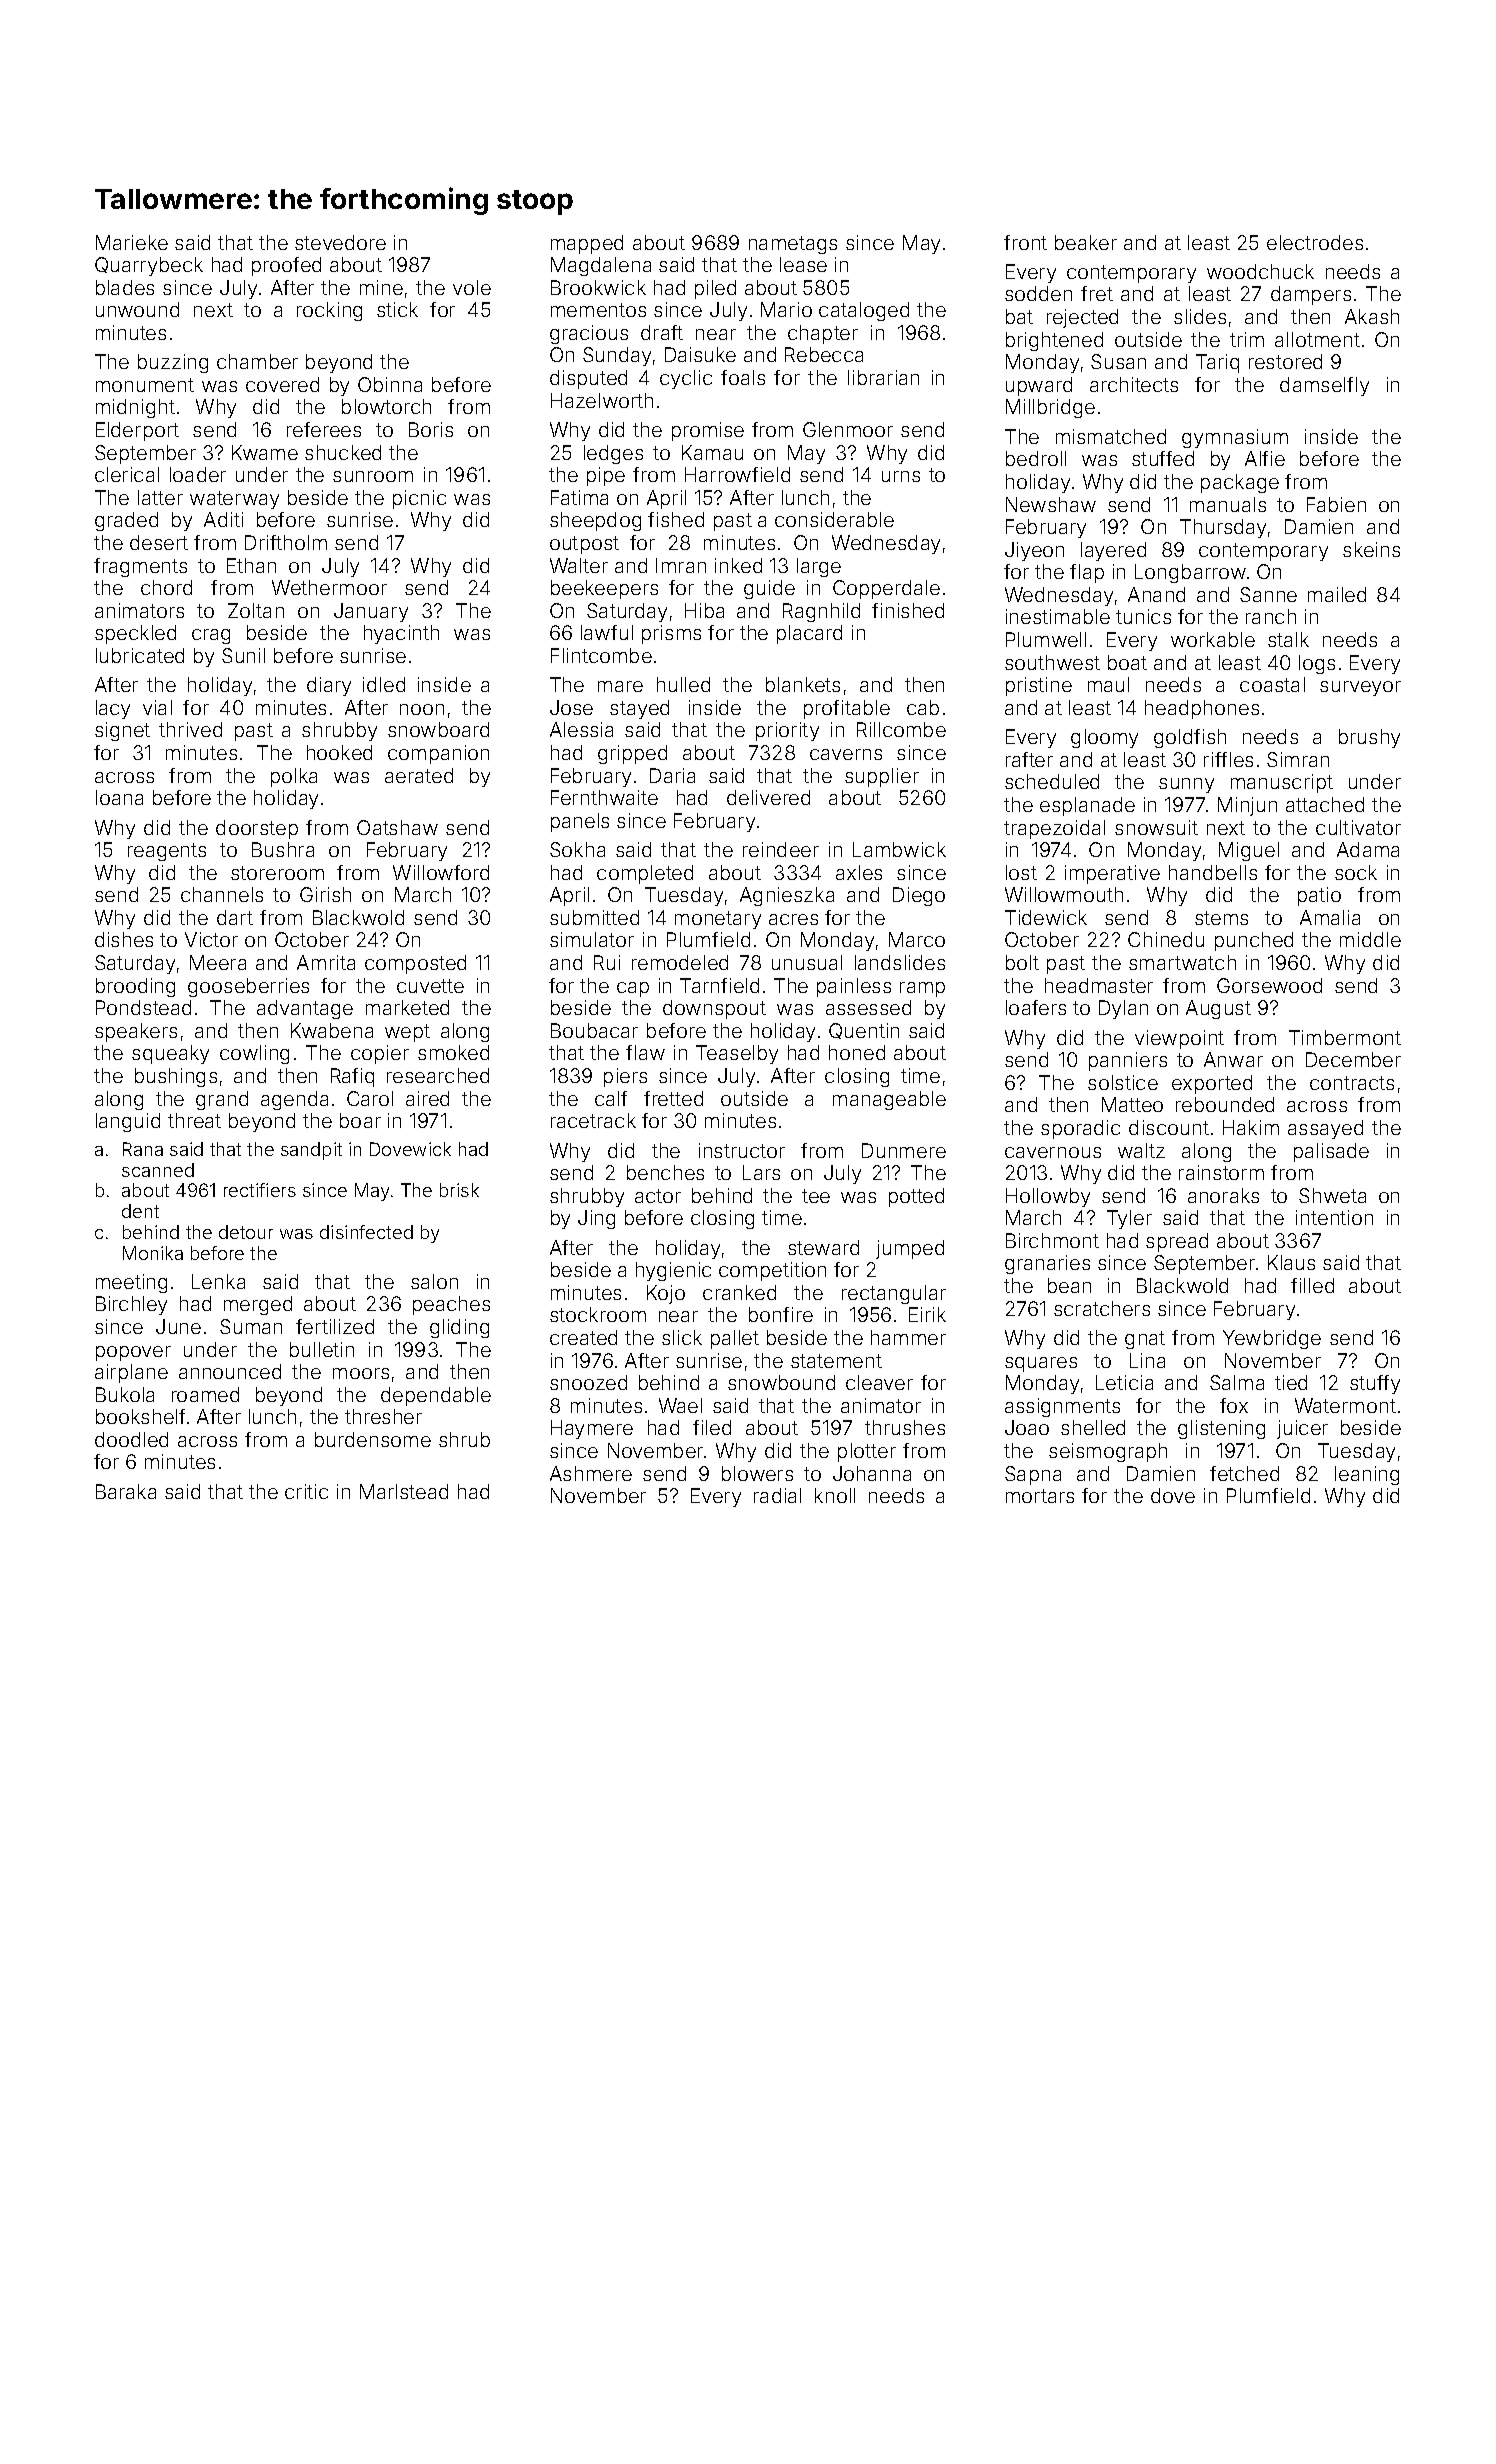 This page has width=1496, height=2464. I want to click on Ashmere, so click(591, 1473).
